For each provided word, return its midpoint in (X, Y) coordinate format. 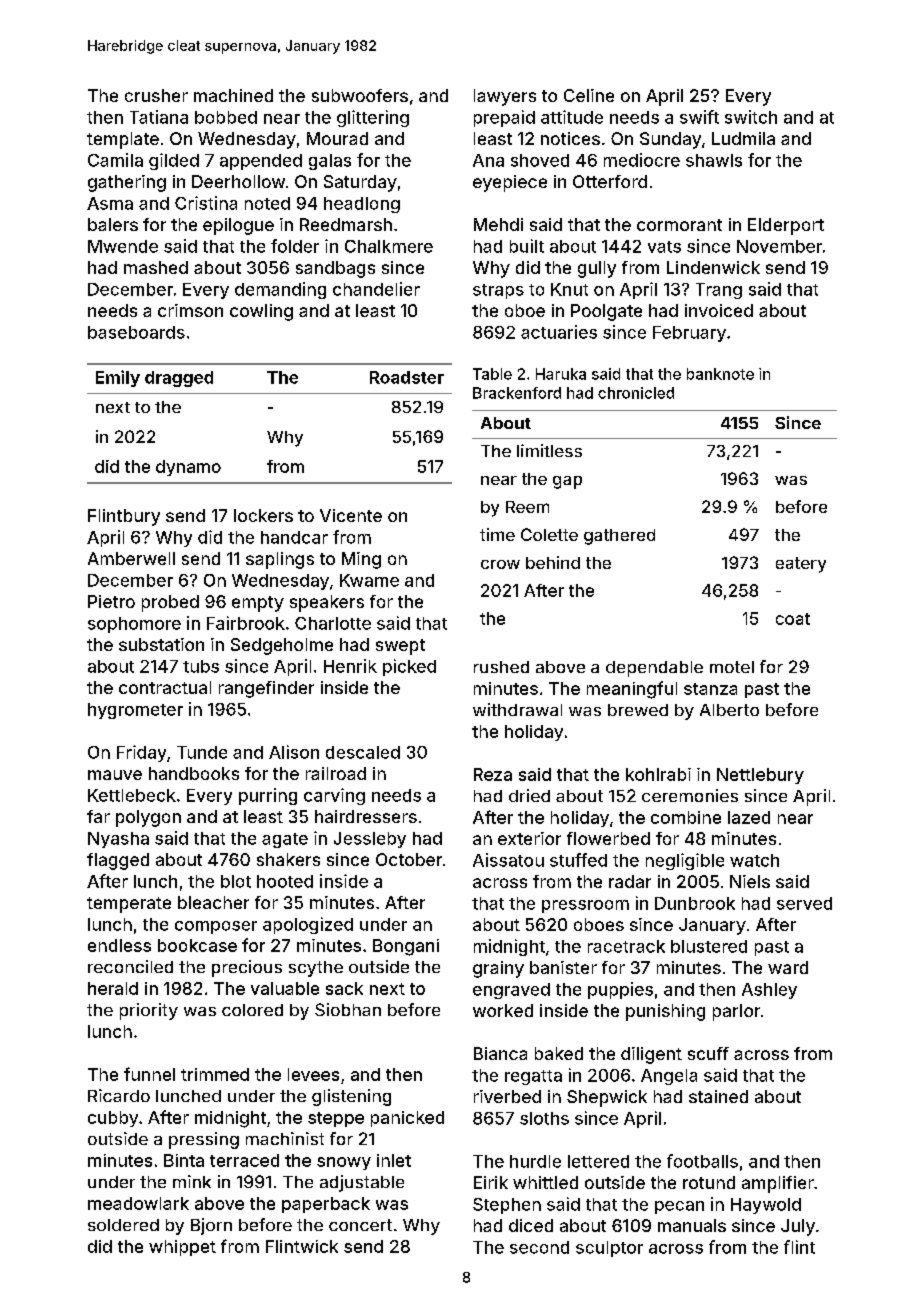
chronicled (636, 393)
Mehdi (498, 224)
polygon (148, 818)
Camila (115, 160)
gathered (619, 537)
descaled (363, 752)
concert (360, 1225)
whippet (182, 1248)
